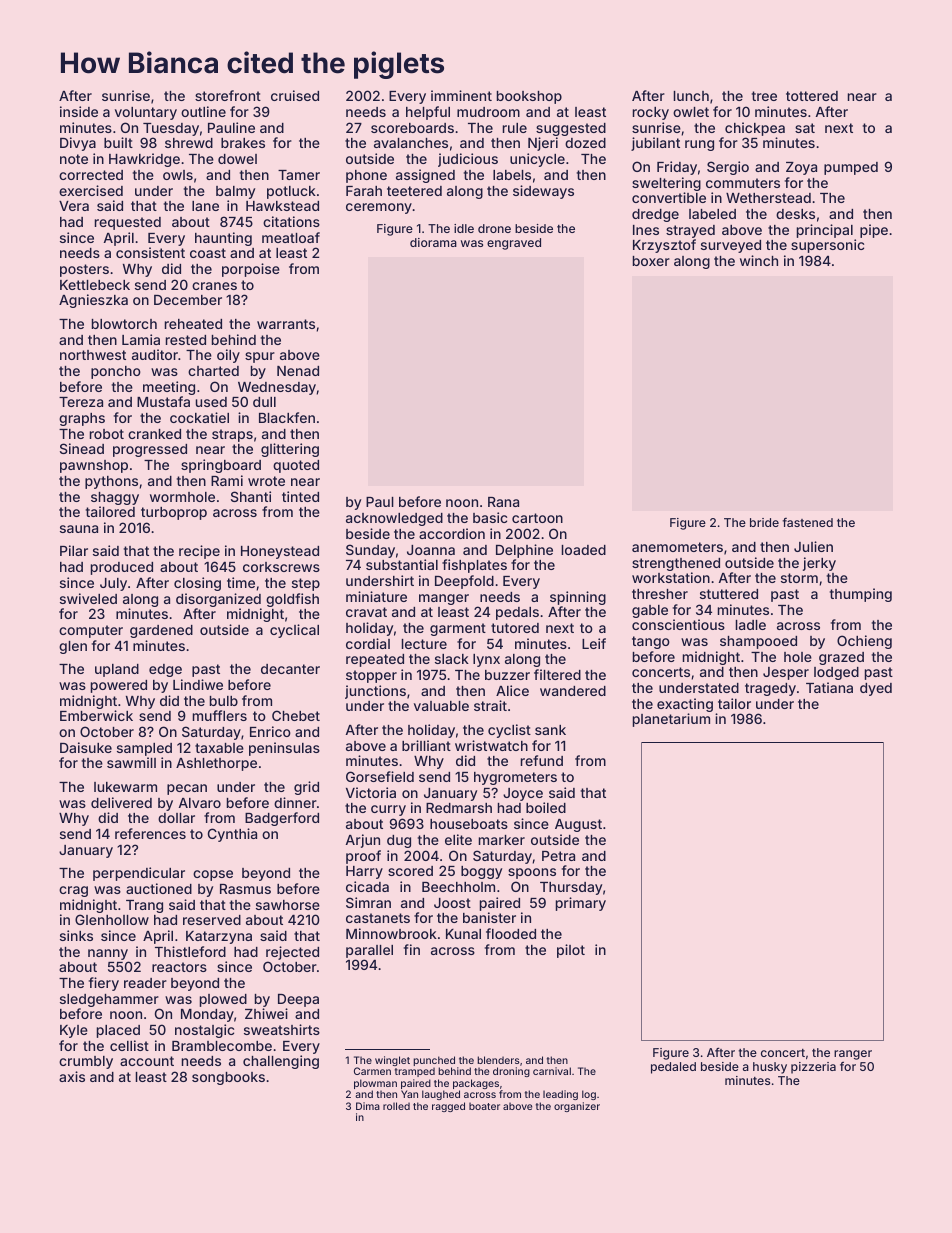 Image resolution: width=952 pixels, height=1233 pixels. I want to click on Sunday, so click(370, 551).
